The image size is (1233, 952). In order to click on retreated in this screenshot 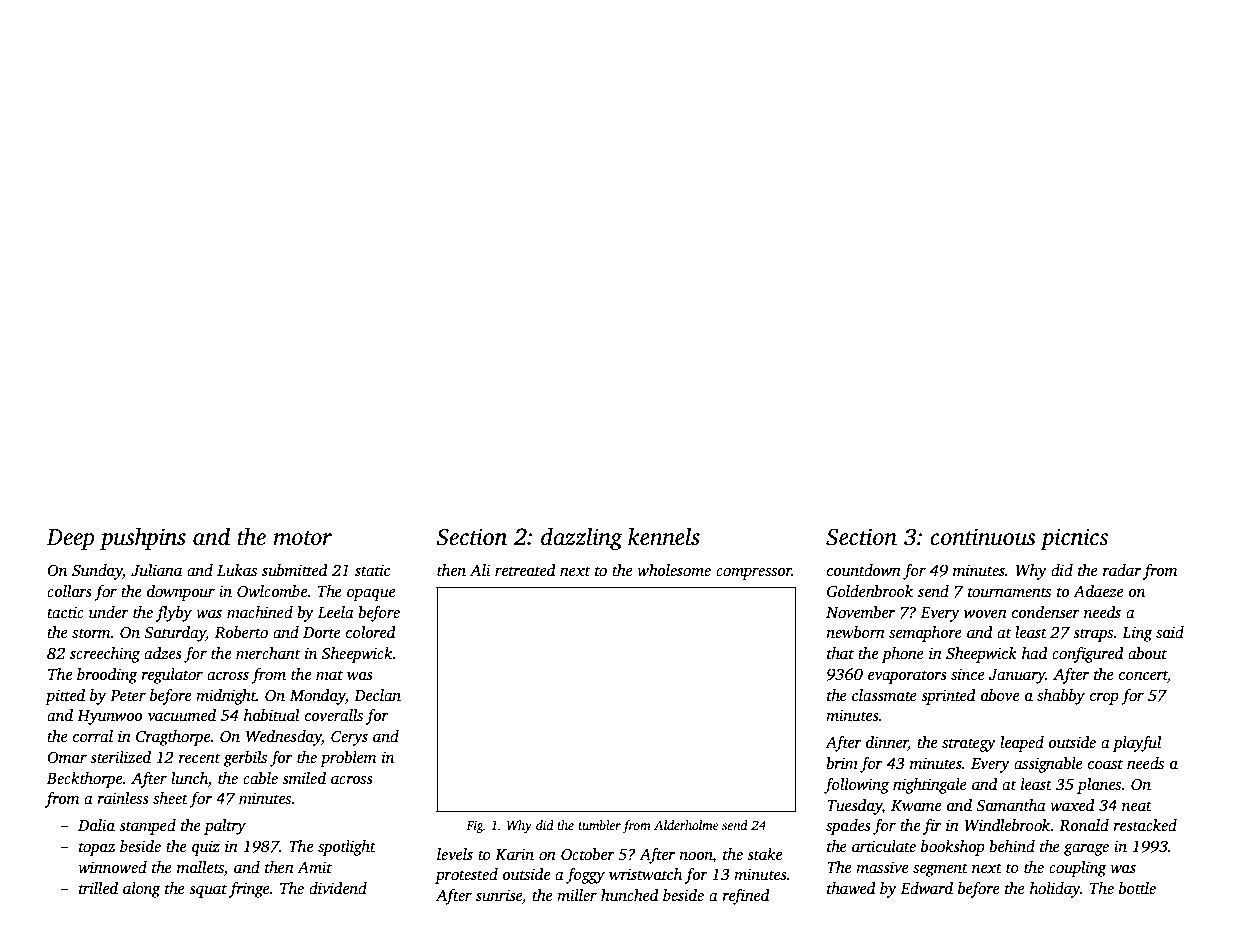, I will do `click(525, 570)`.
